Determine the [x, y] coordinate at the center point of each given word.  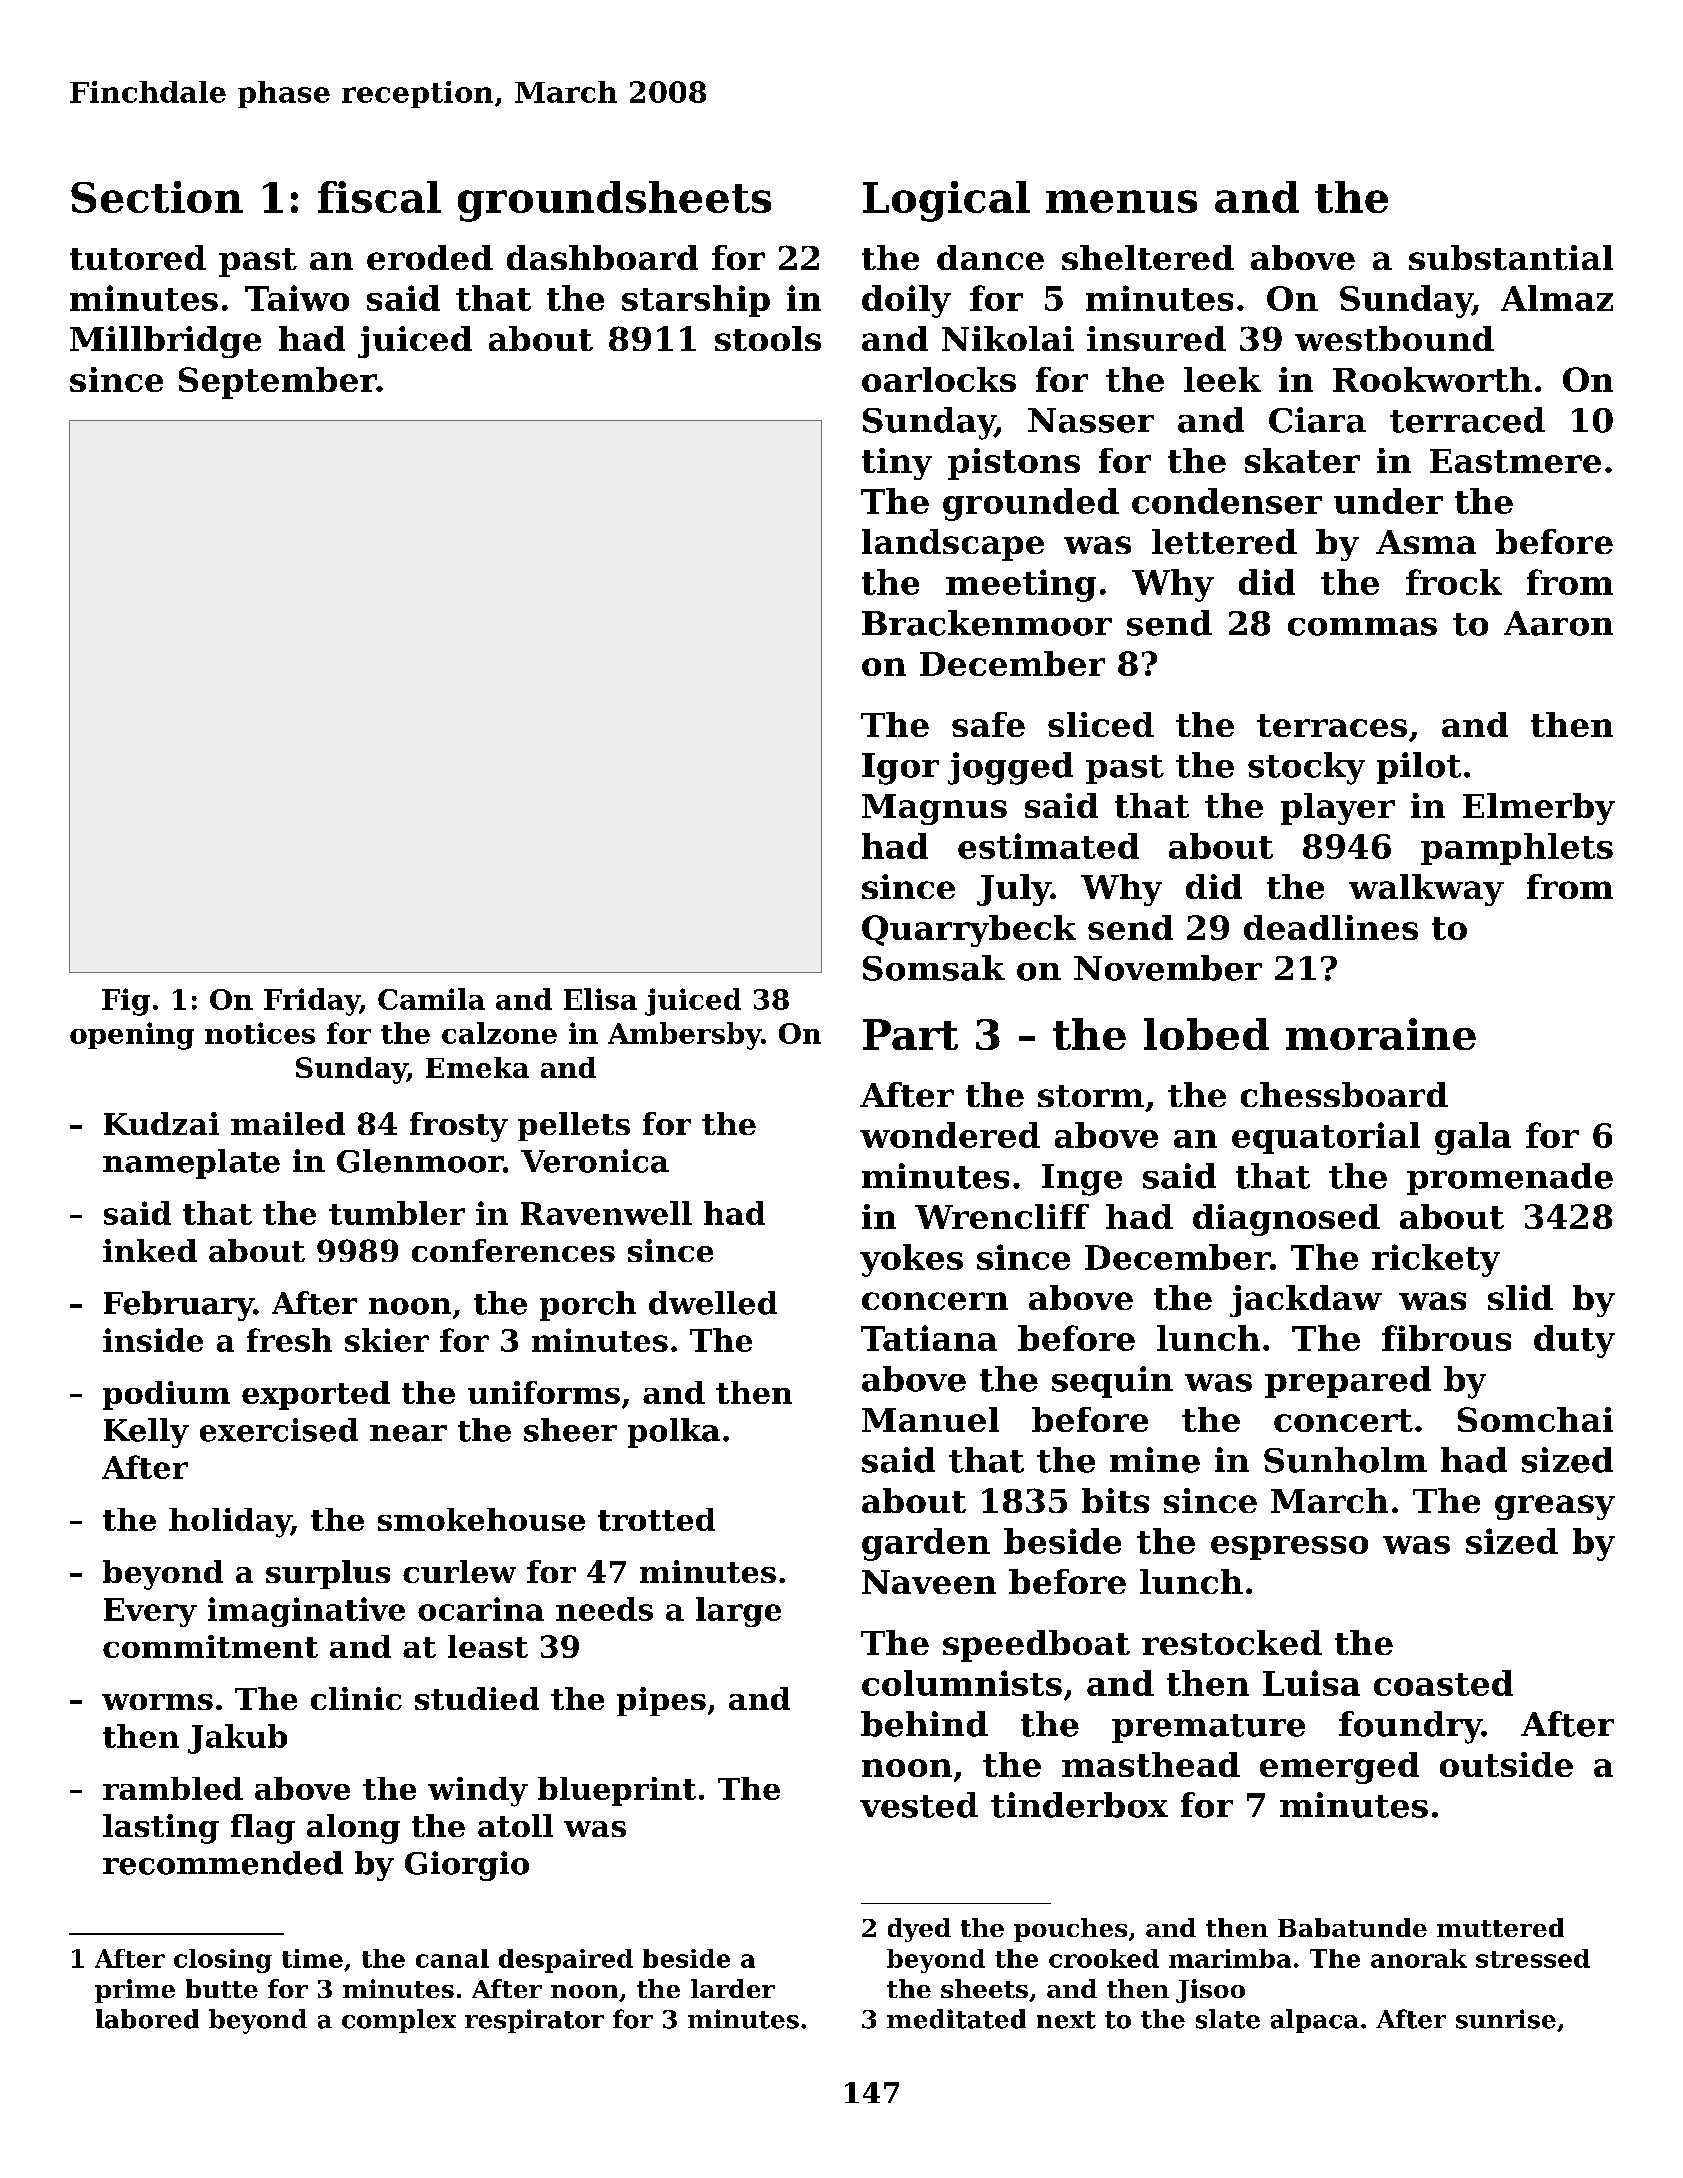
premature [1208, 1728]
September [278, 383]
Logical [946, 201]
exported [316, 1395]
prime [135, 1991]
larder [733, 1988]
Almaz [1557, 298]
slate [1228, 2019]
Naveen [929, 1582]
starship [696, 301]
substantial [1511, 257]
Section [157, 197]
